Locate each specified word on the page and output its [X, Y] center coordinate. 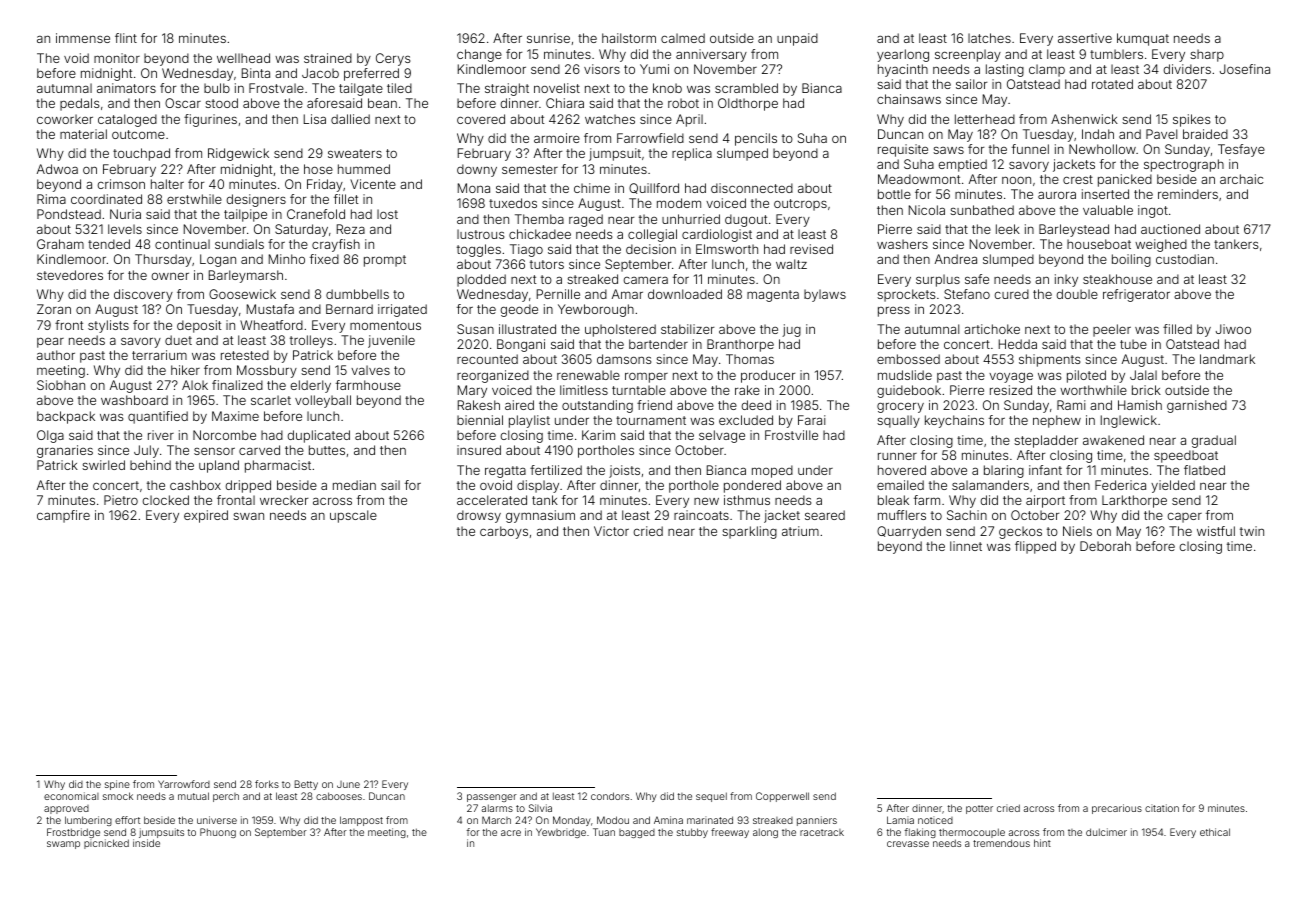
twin [1252, 531]
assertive [1085, 38]
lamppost [361, 821]
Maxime [235, 416]
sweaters [355, 153]
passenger [492, 798]
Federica [1120, 485]
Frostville [791, 435]
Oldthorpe [748, 104]
